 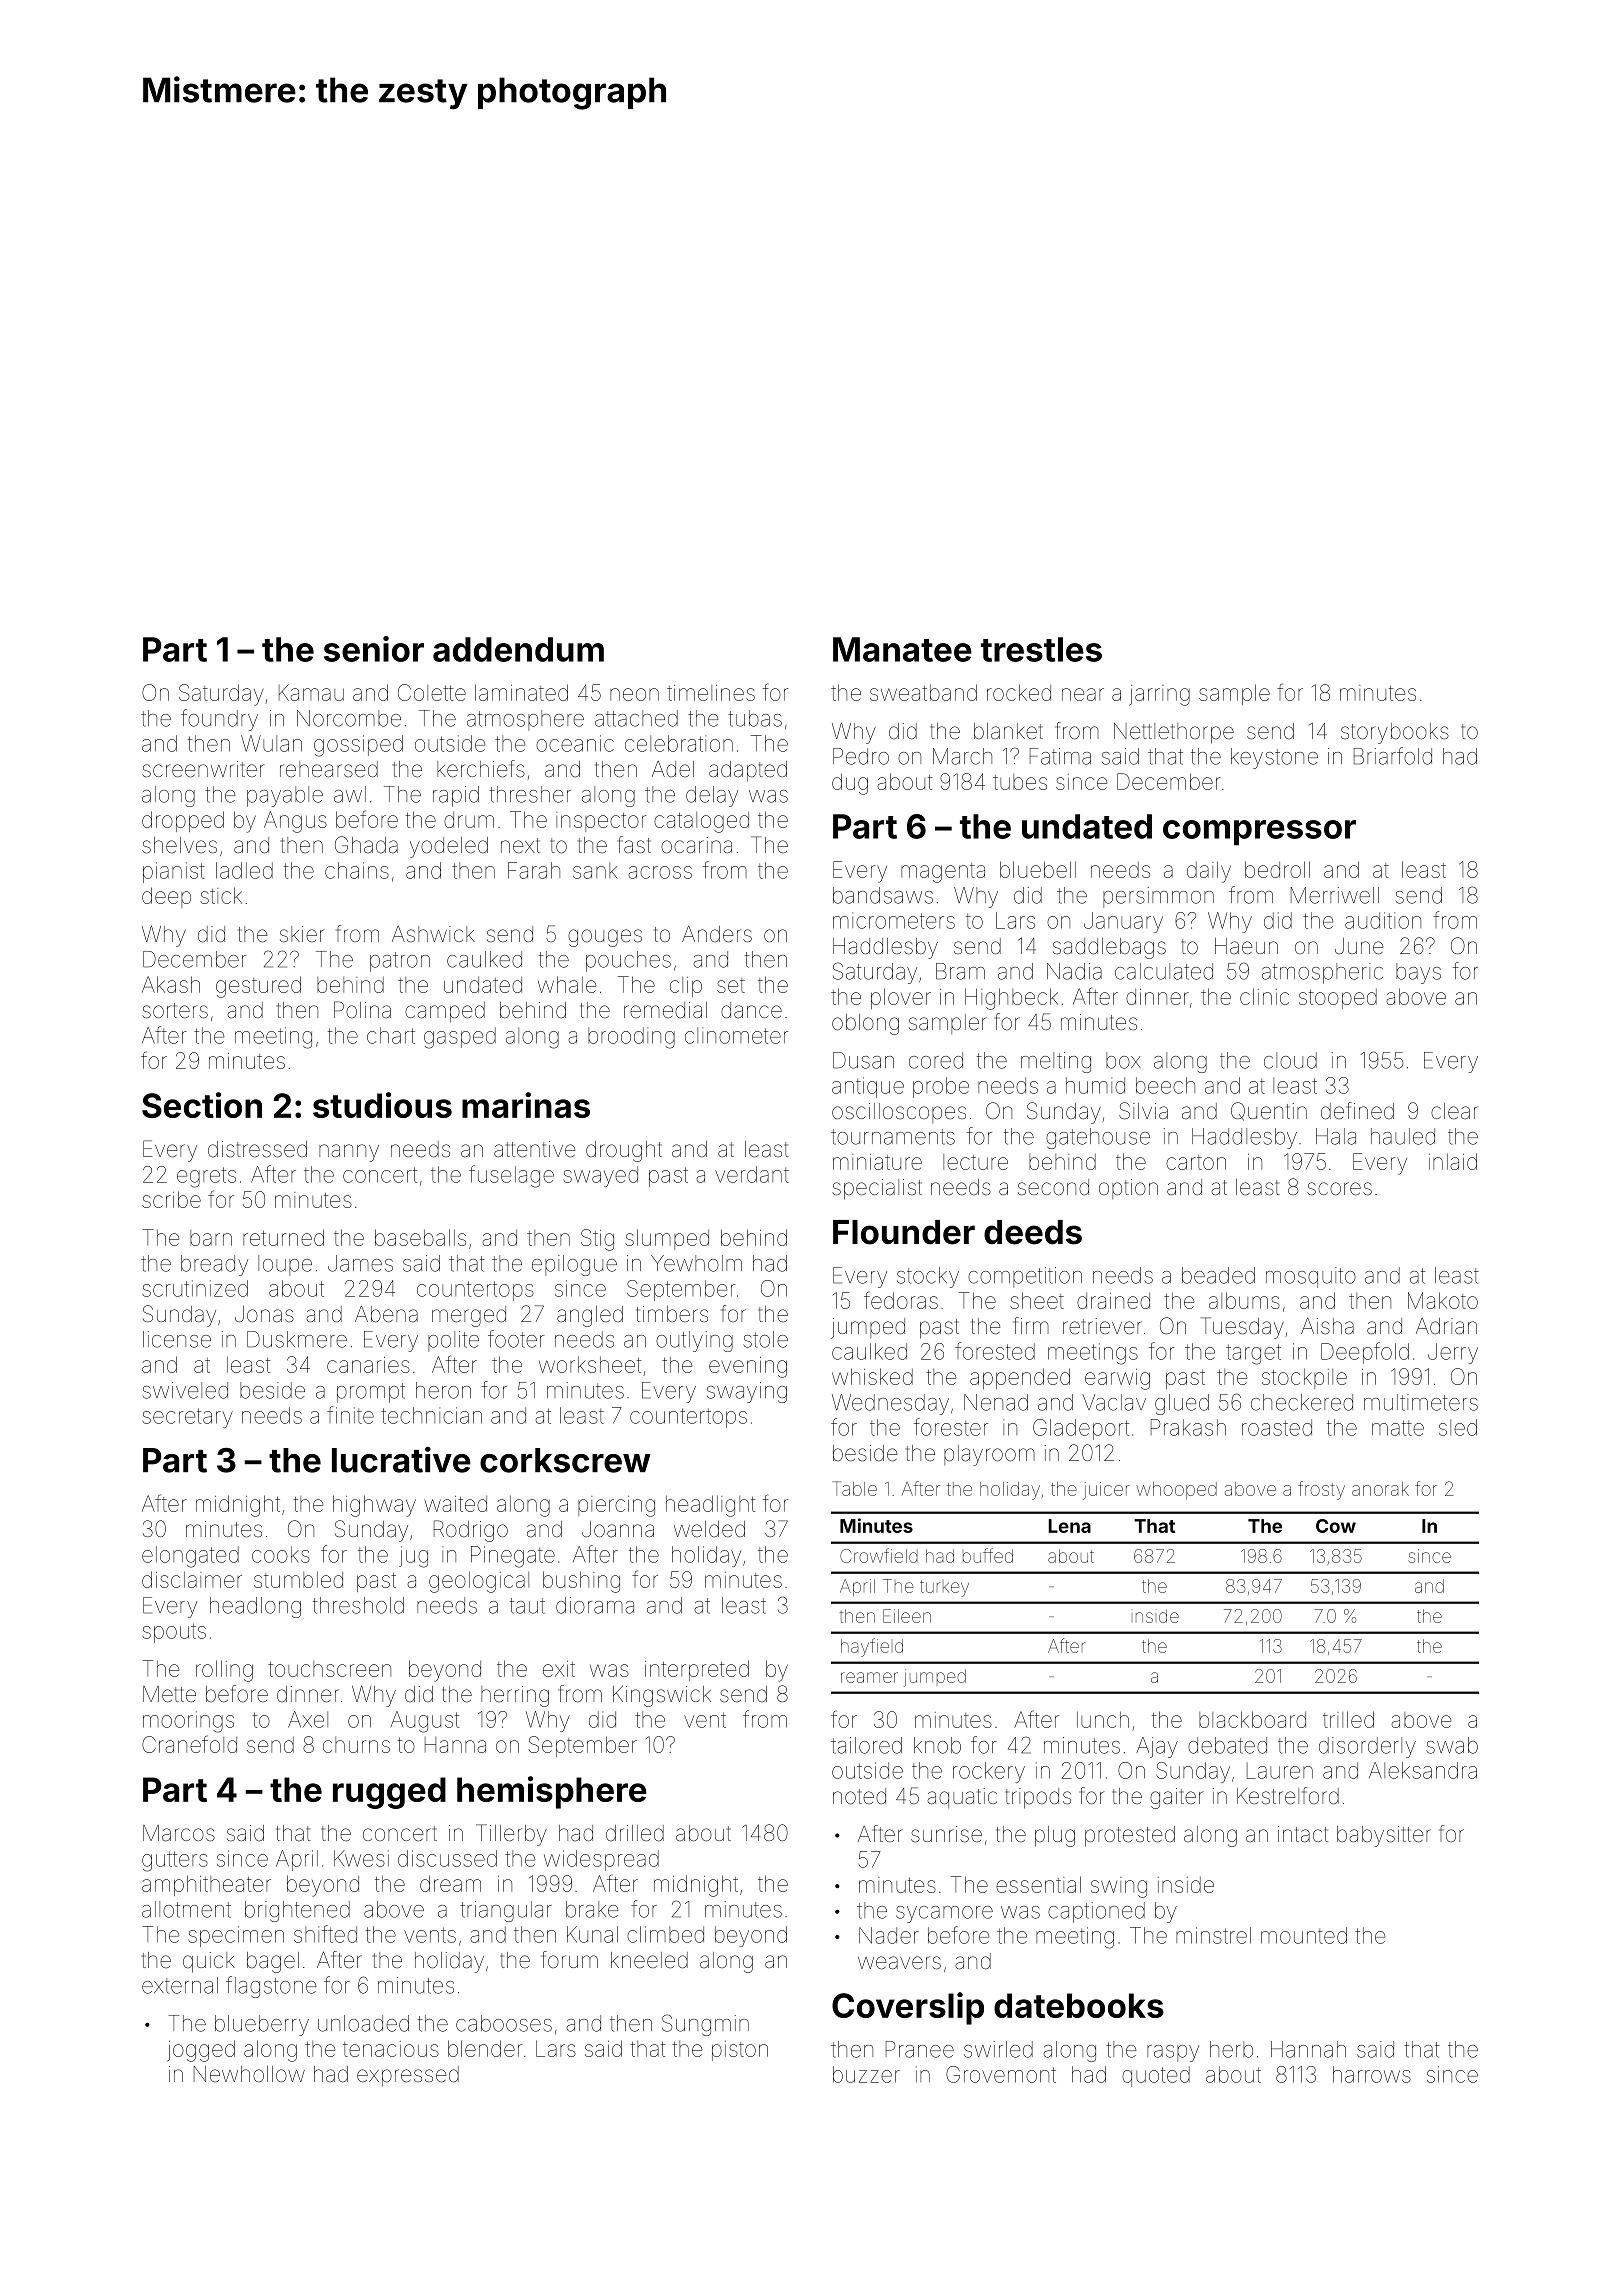 What do you see at coordinates (962, 756) in the screenshot?
I see `March` at bounding box center [962, 756].
